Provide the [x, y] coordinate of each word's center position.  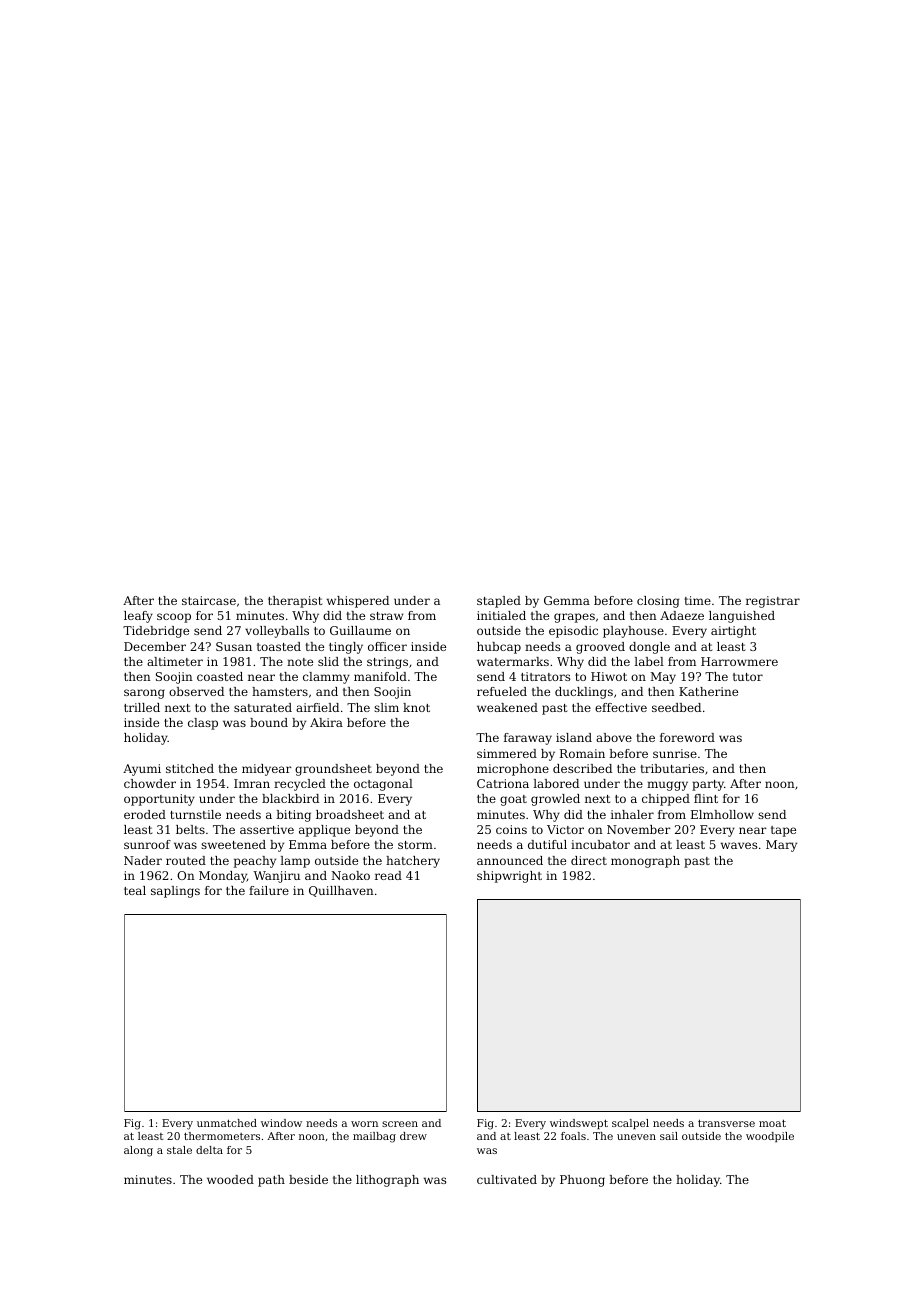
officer [387, 646]
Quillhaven [341, 891]
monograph [645, 862]
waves [739, 845]
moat [772, 1123]
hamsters [280, 691]
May [663, 678]
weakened [507, 707]
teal [135, 890]
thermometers [222, 1136]
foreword [687, 737]
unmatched [227, 1123]
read [388, 875]
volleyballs [277, 632]
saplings [175, 892]
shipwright [509, 877]
